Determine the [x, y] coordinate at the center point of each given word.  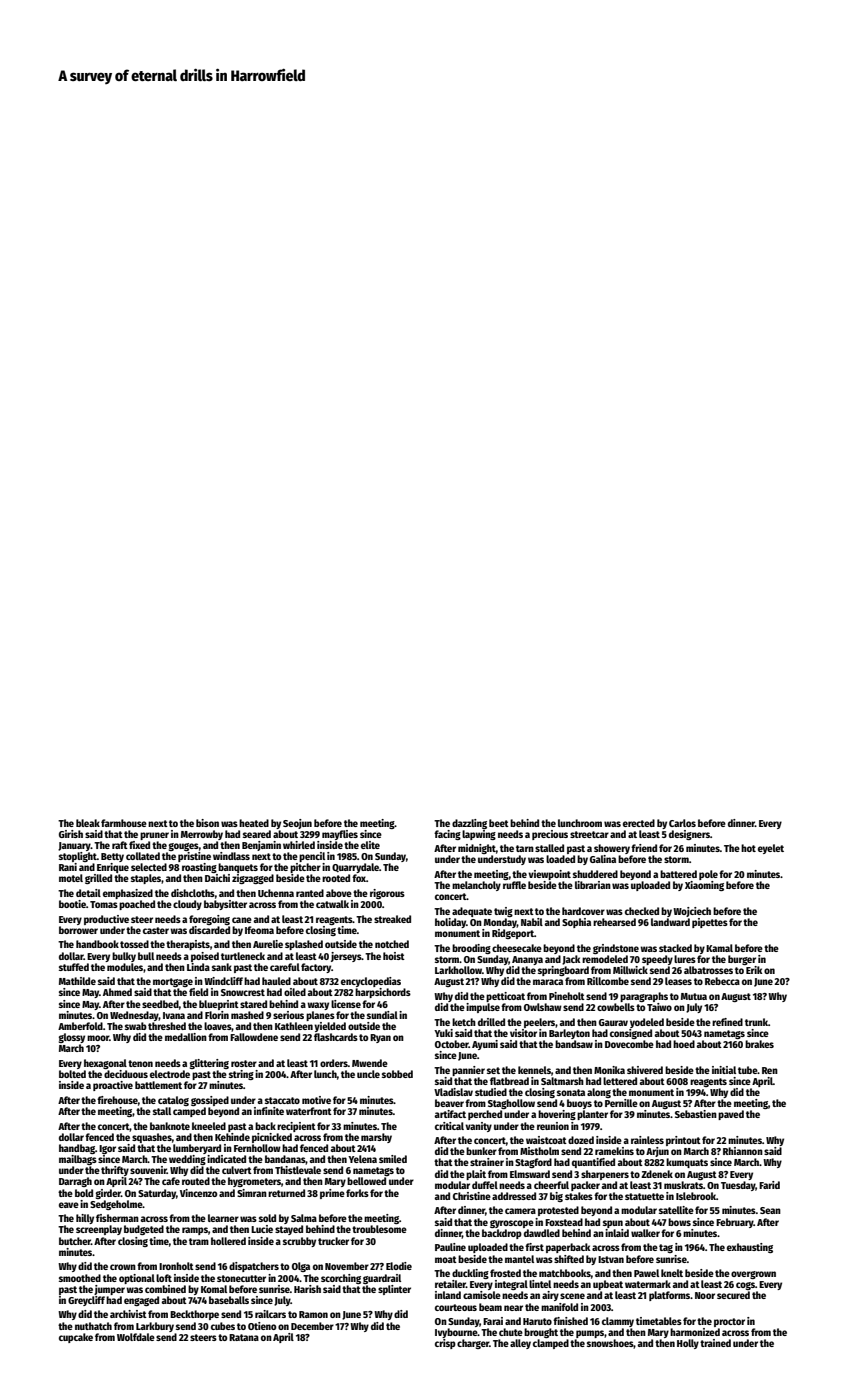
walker [645, 1233]
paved [731, 1115]
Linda [198, 967]
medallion [186, 1037]
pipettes [710, 923]
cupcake [76, 1338]
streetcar [589, 834]
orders [334, 1063]
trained [715, 1343]
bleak [88, 823]
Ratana [244, 1337]
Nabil [532, 922]
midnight [477, 849]
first [534, 1247]
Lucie [262, 1229]
